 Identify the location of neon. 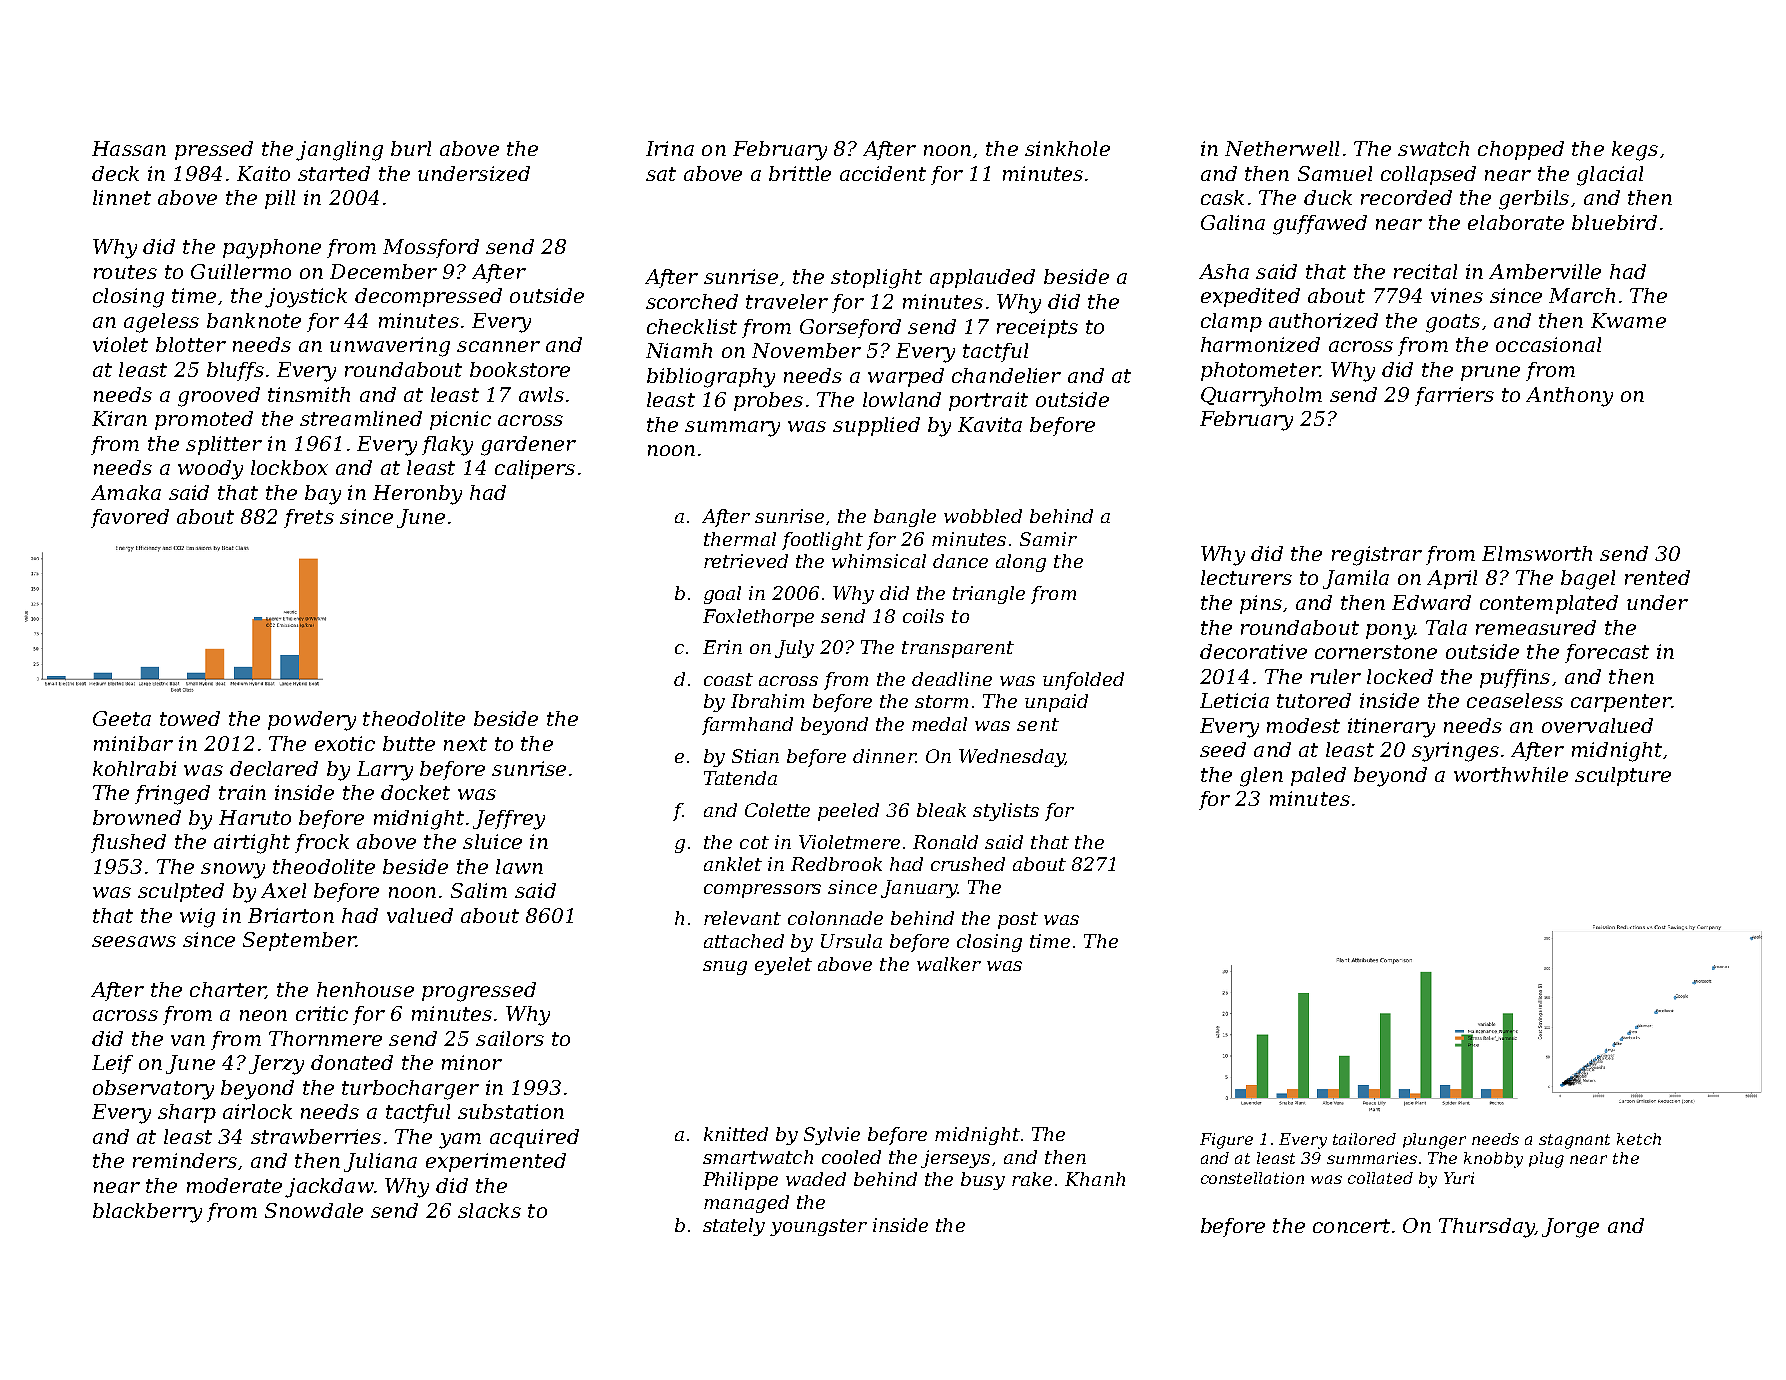
(263, 1015).
